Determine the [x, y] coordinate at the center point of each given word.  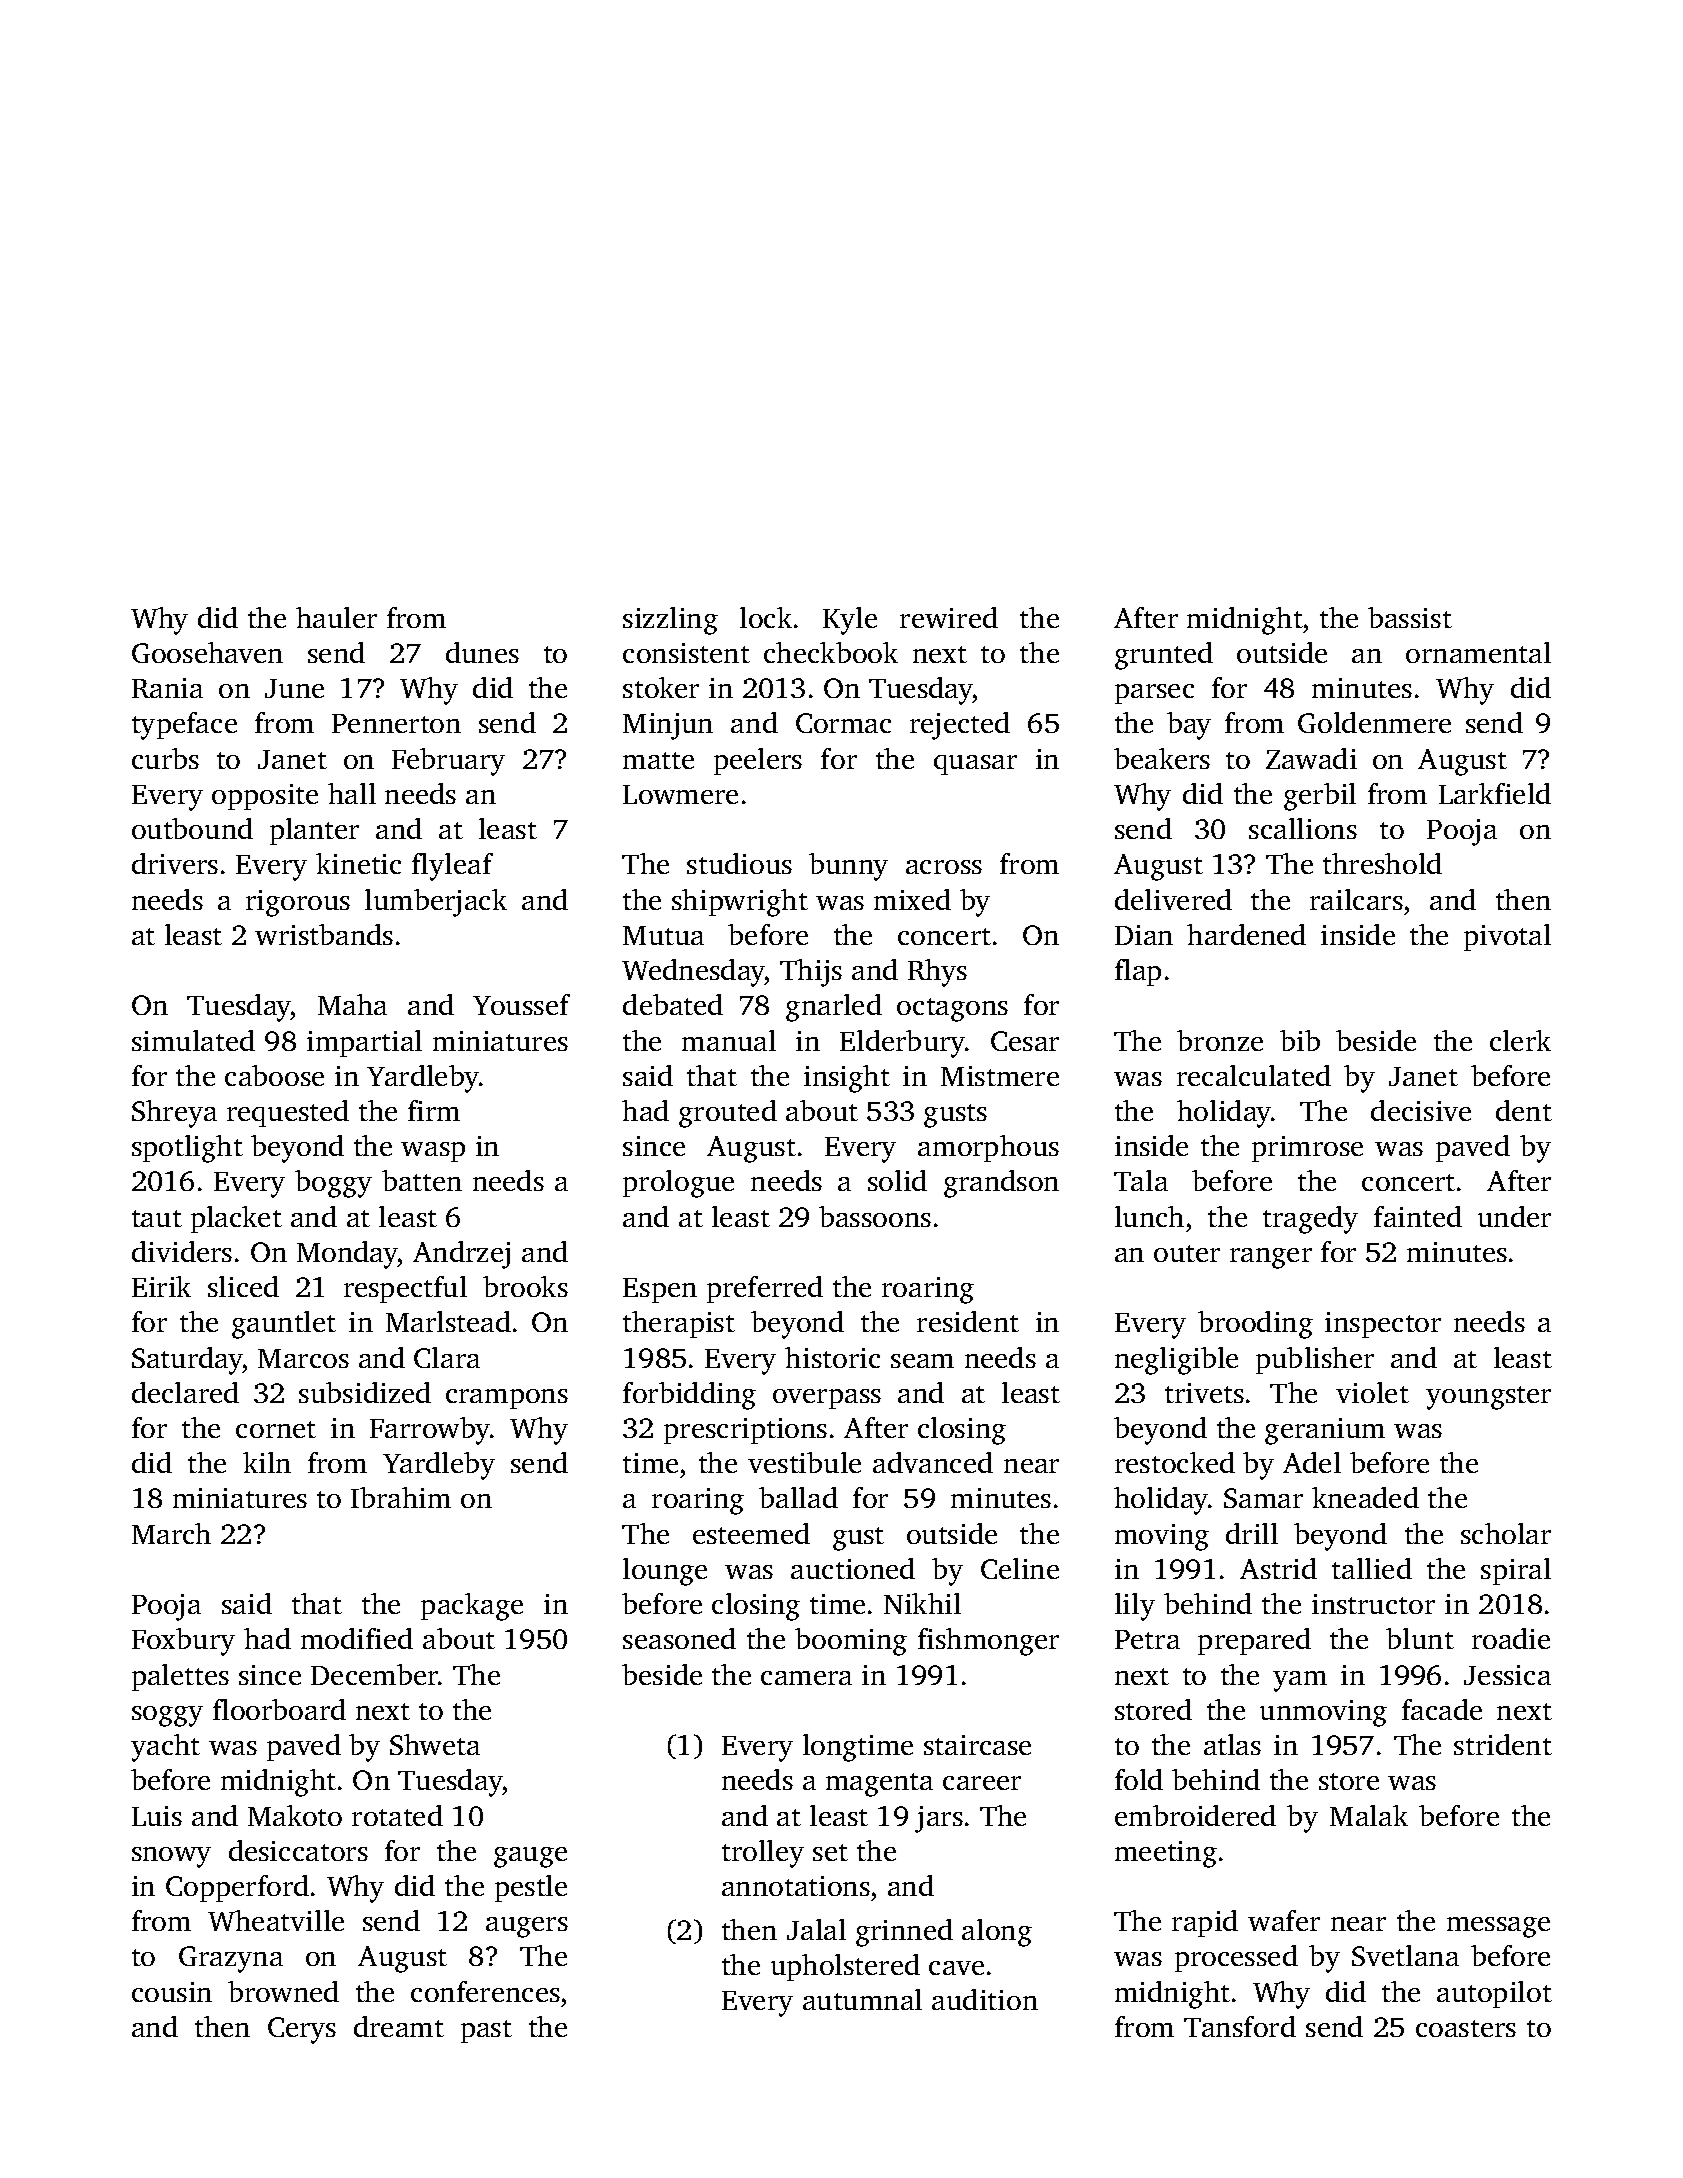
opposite [265, 797]
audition [985, 1999]
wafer [1284, 1920]
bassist [1410, 617]
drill [1252, 1533]
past [486, 2031]
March [171, 1533]
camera [806, 1678]
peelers [758, 761]
